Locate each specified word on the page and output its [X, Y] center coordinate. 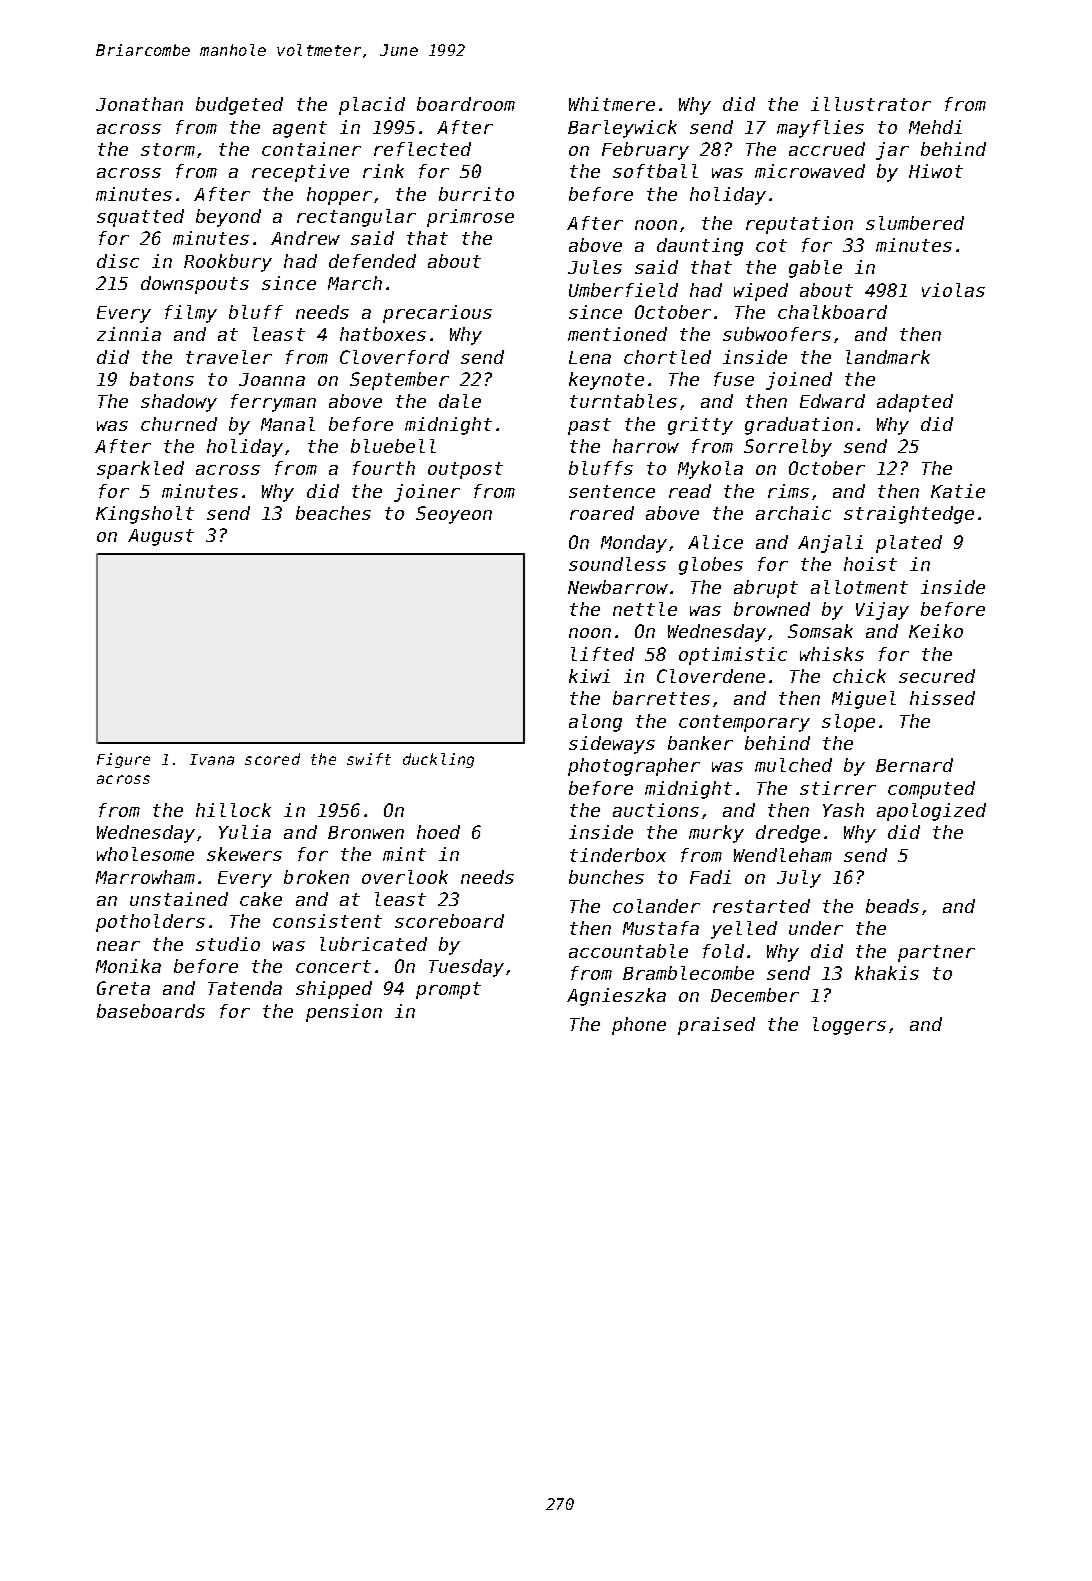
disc [118, 261]
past [589, 426]
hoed [438, 832]
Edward [832, 401]
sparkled [140, 470]
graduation [799, 426]
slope [848, 723]
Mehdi [935, 127]
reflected [422, 149]
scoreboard [449, 921]
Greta [123, 988]
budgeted [239, 106]
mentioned [617, 334]
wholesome [145, 854]
